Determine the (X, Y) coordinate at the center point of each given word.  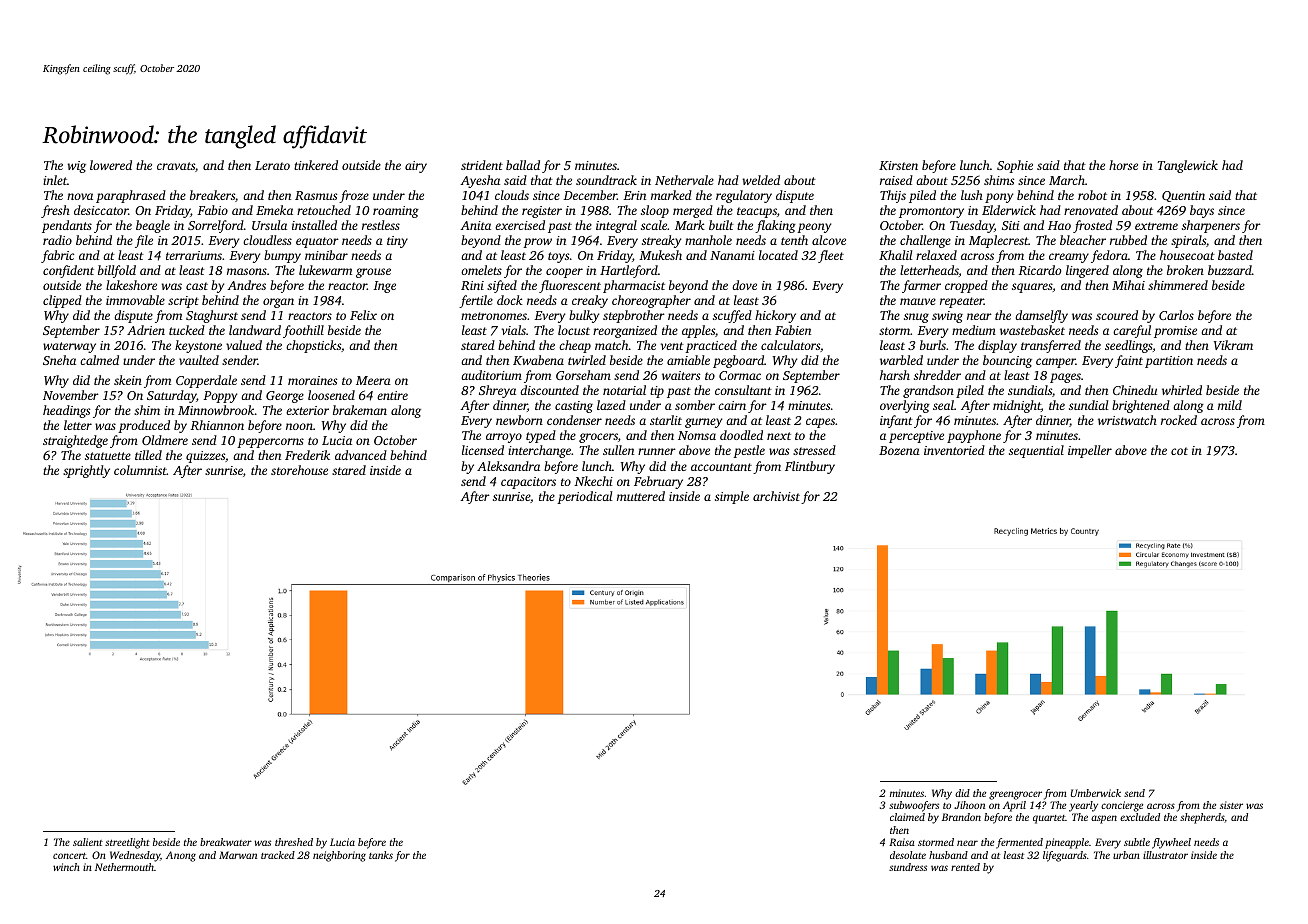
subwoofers (914, 806)
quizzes (205, 457)
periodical (584, 497)
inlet (55, 180)
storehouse (299, 470)
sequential (1036, 451)
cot (1179, 451)
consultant (743, 390)
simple (732, 497)
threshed (294, 842)
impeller (1090, 451)
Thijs (893, 196)
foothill (303, 331)
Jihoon (969, 805)
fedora (1109, 256)
